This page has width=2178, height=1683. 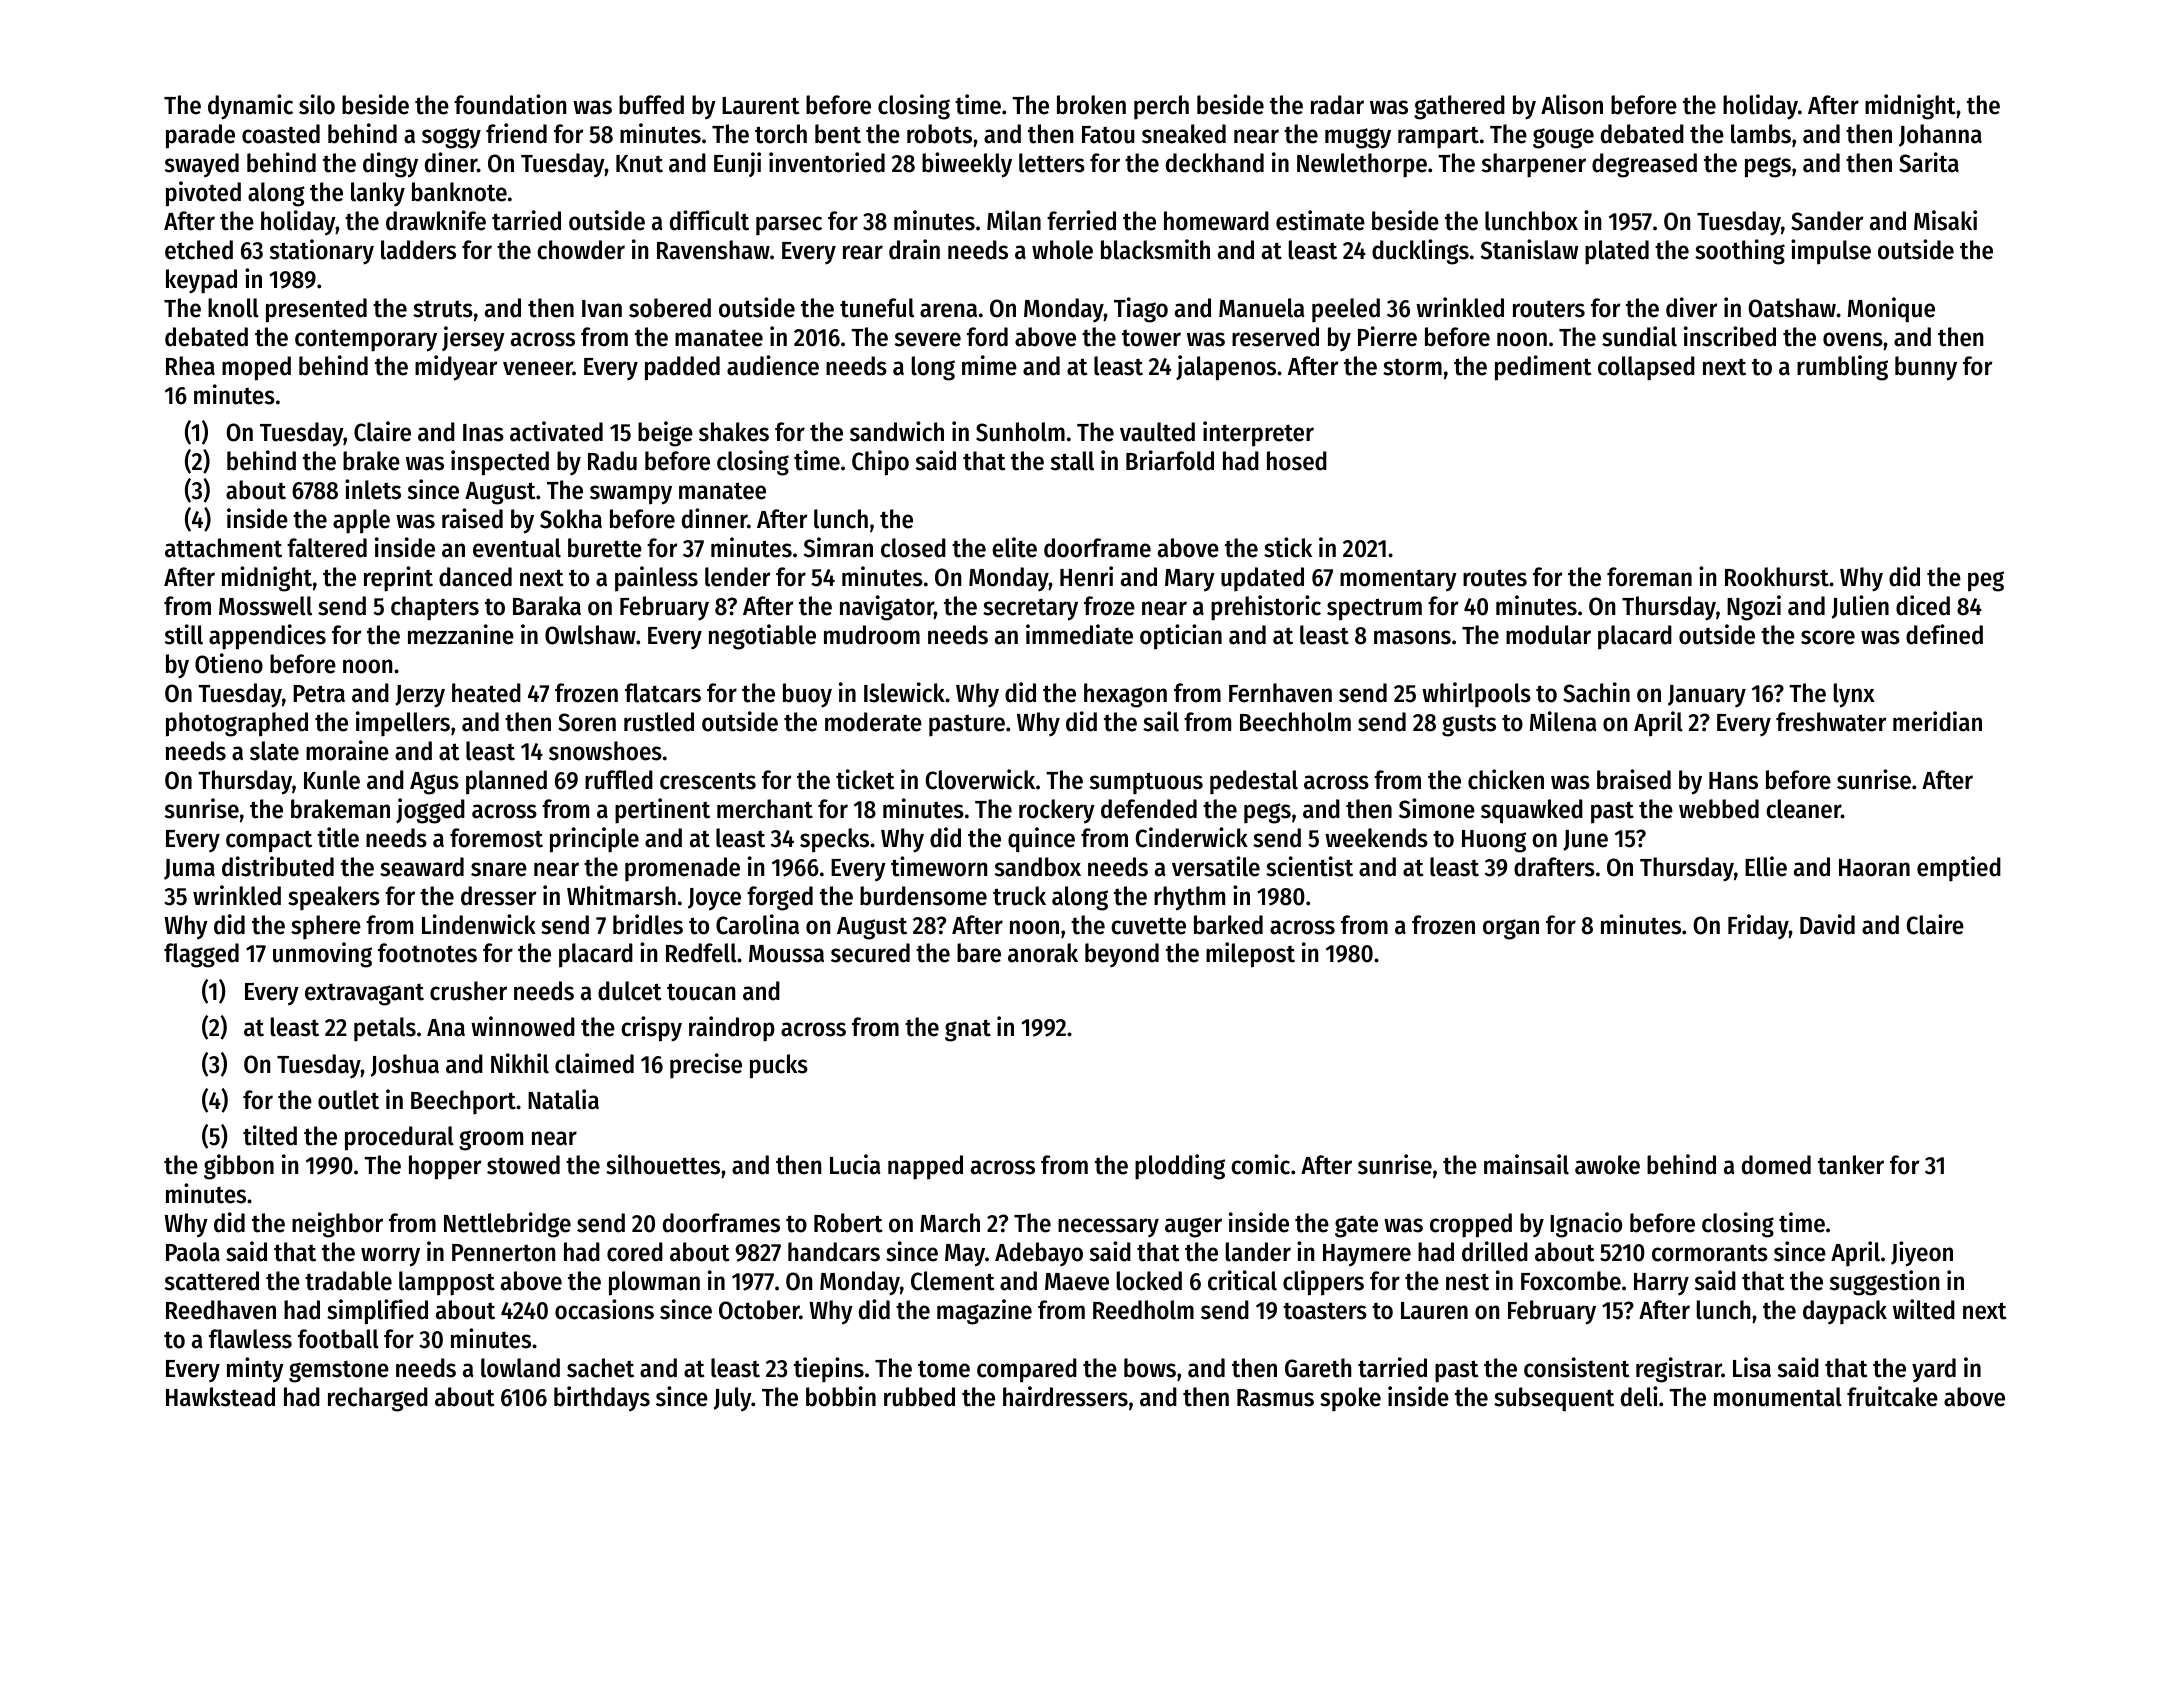 I want to click on rubbed, so click(x=919, y=1397).
